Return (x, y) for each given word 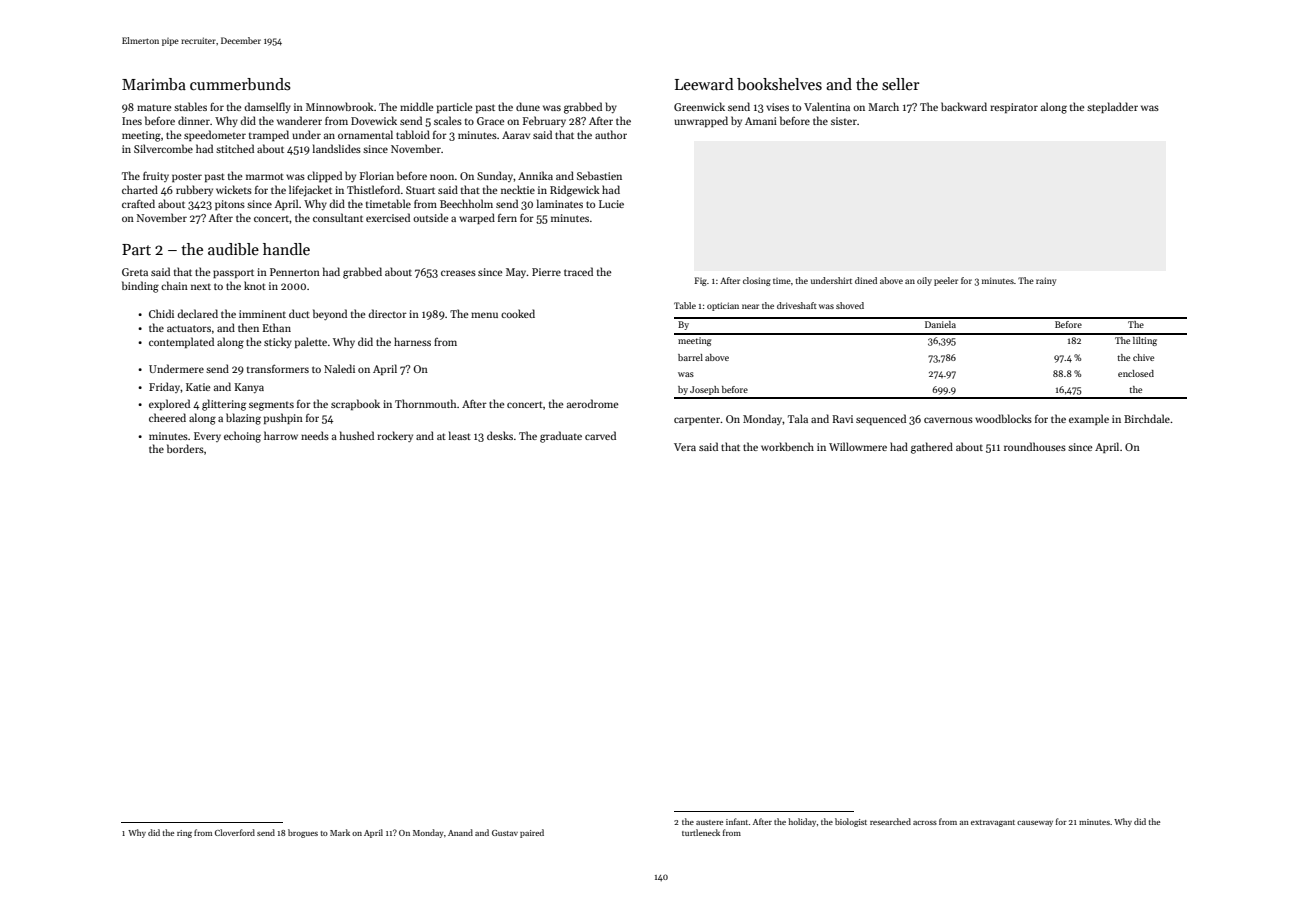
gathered (932, 448)
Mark (340, 832)
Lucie (611, 204)
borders (185, 448)
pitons (230, 205)
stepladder (1112, 107)
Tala (798, 418)
